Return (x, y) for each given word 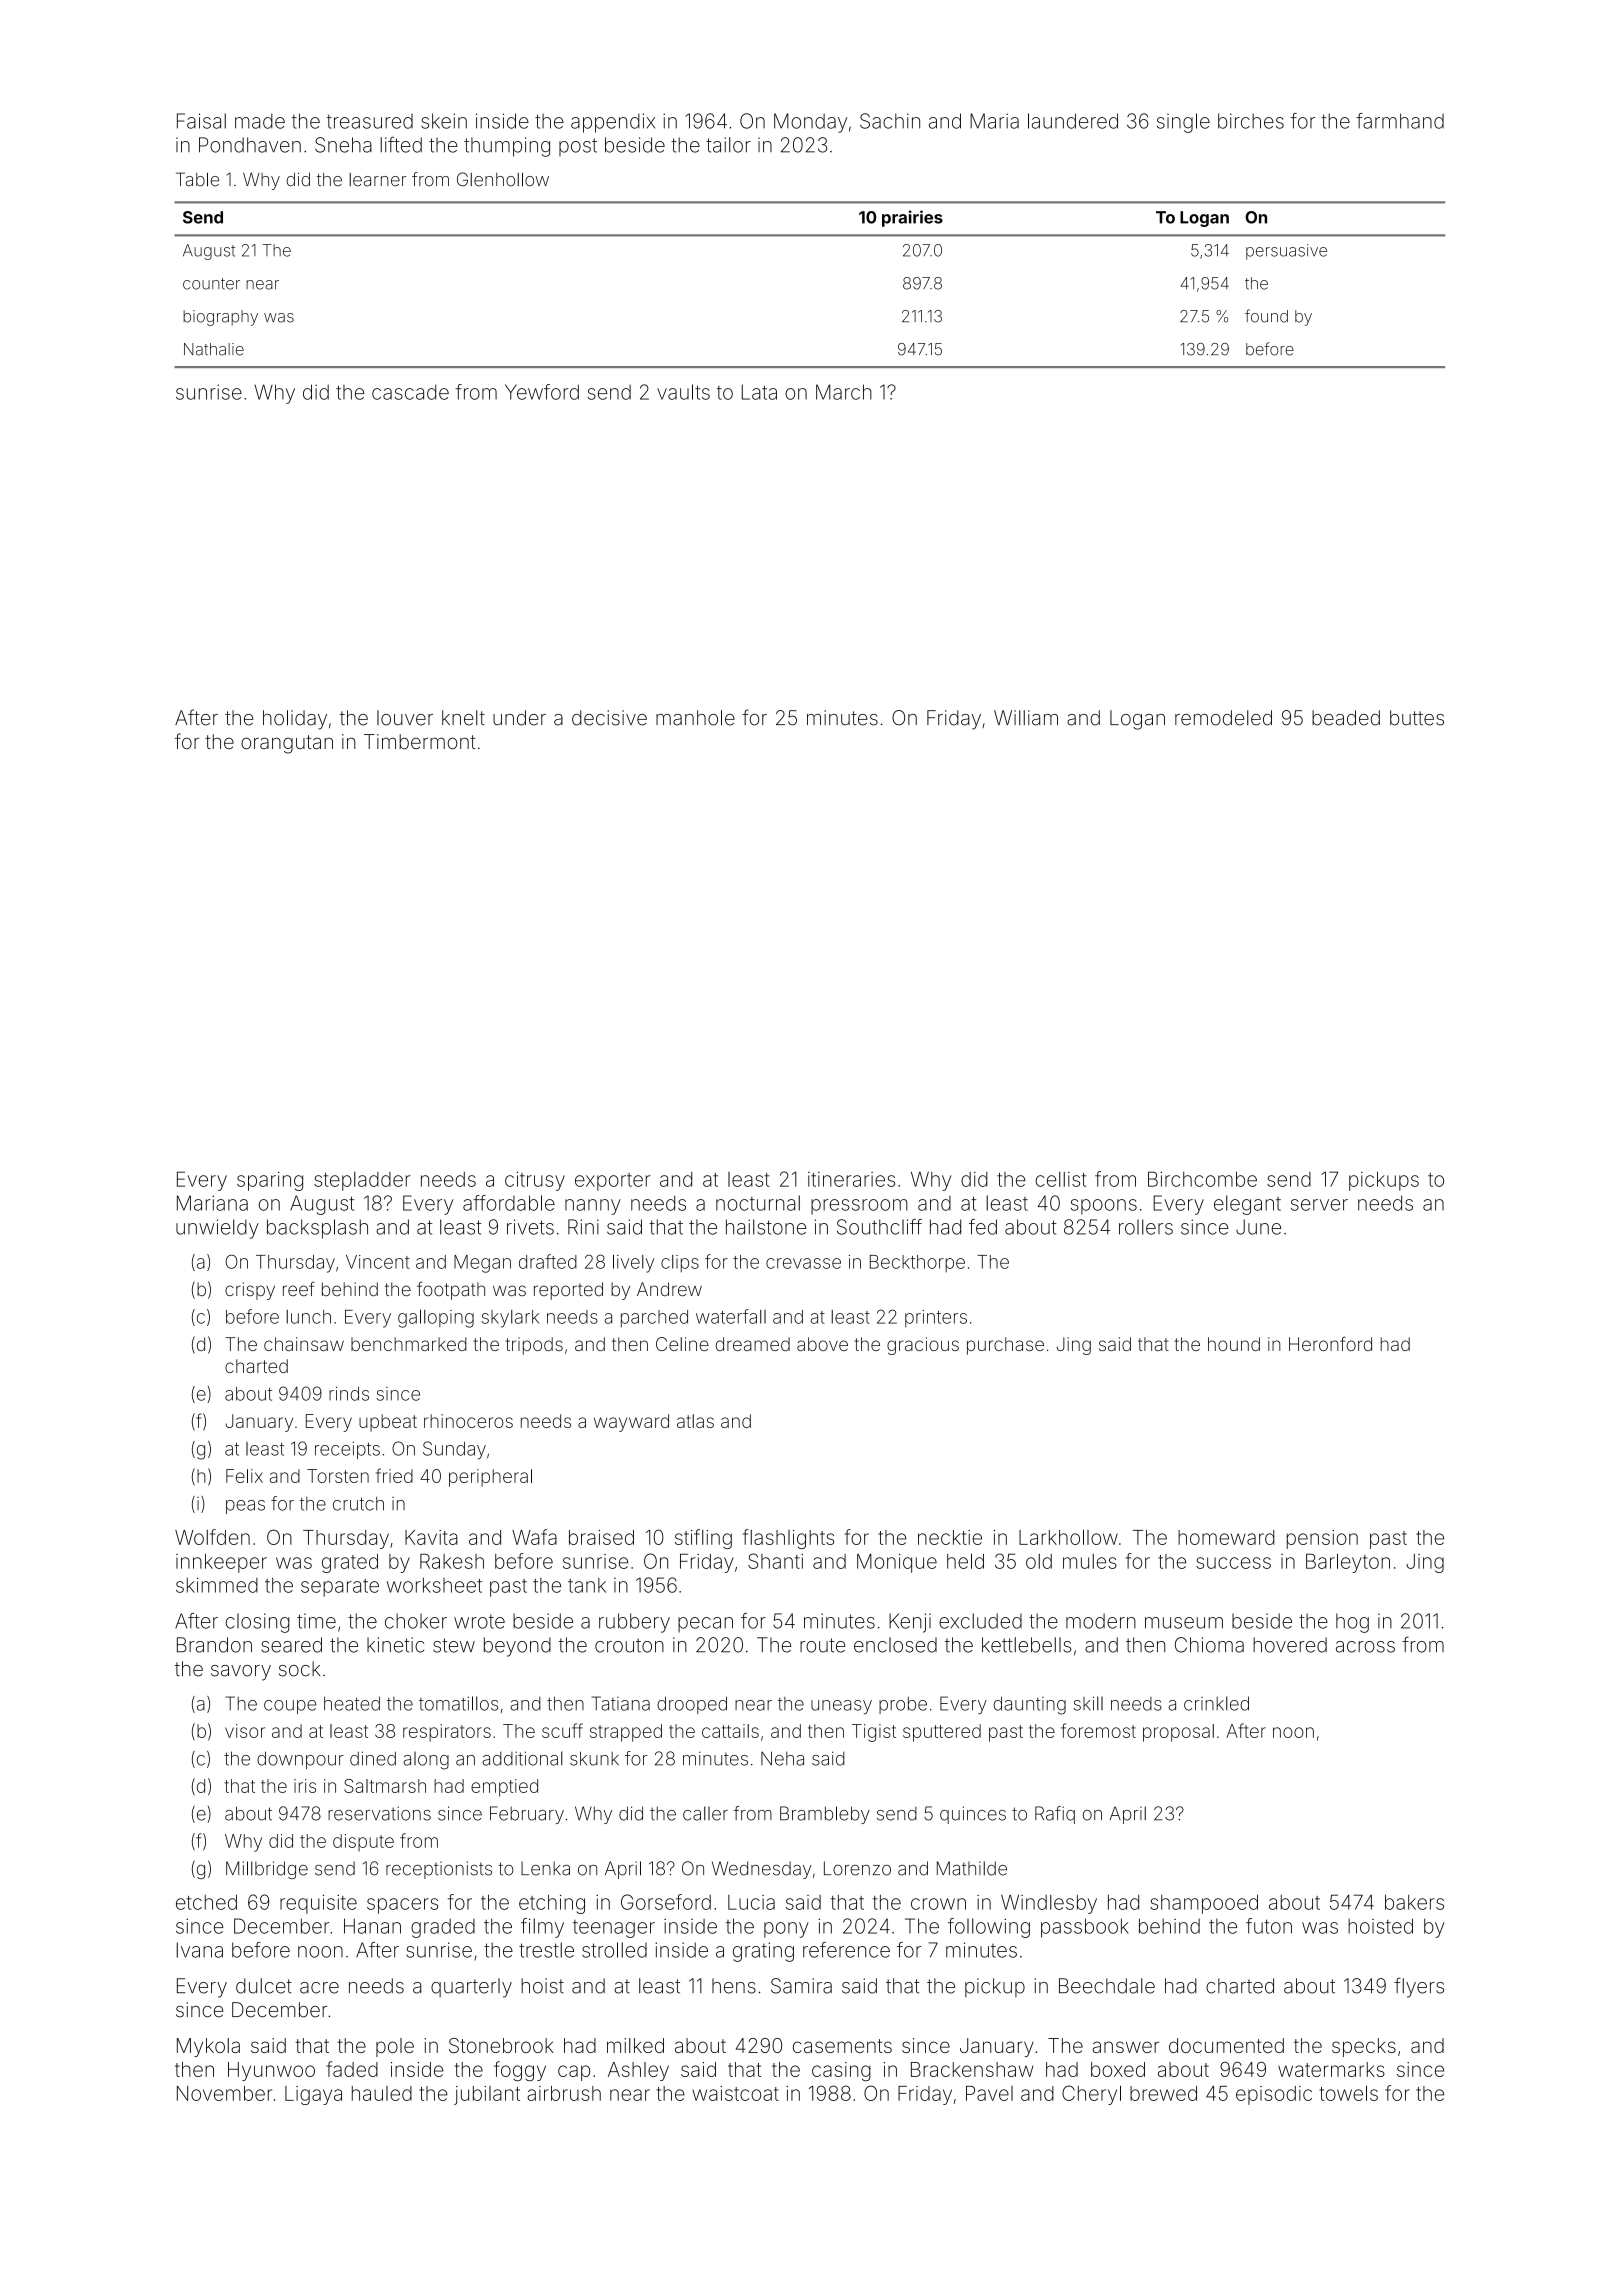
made (260, 121)
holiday (295, 720)
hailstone (766, 1227)
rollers (1146, 1227)
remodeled (1223, 718)
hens (734, 1986)
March (844, 392)
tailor (728, 145)
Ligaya (313, 2095)
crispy (250, 1291)
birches (1251, 121)
